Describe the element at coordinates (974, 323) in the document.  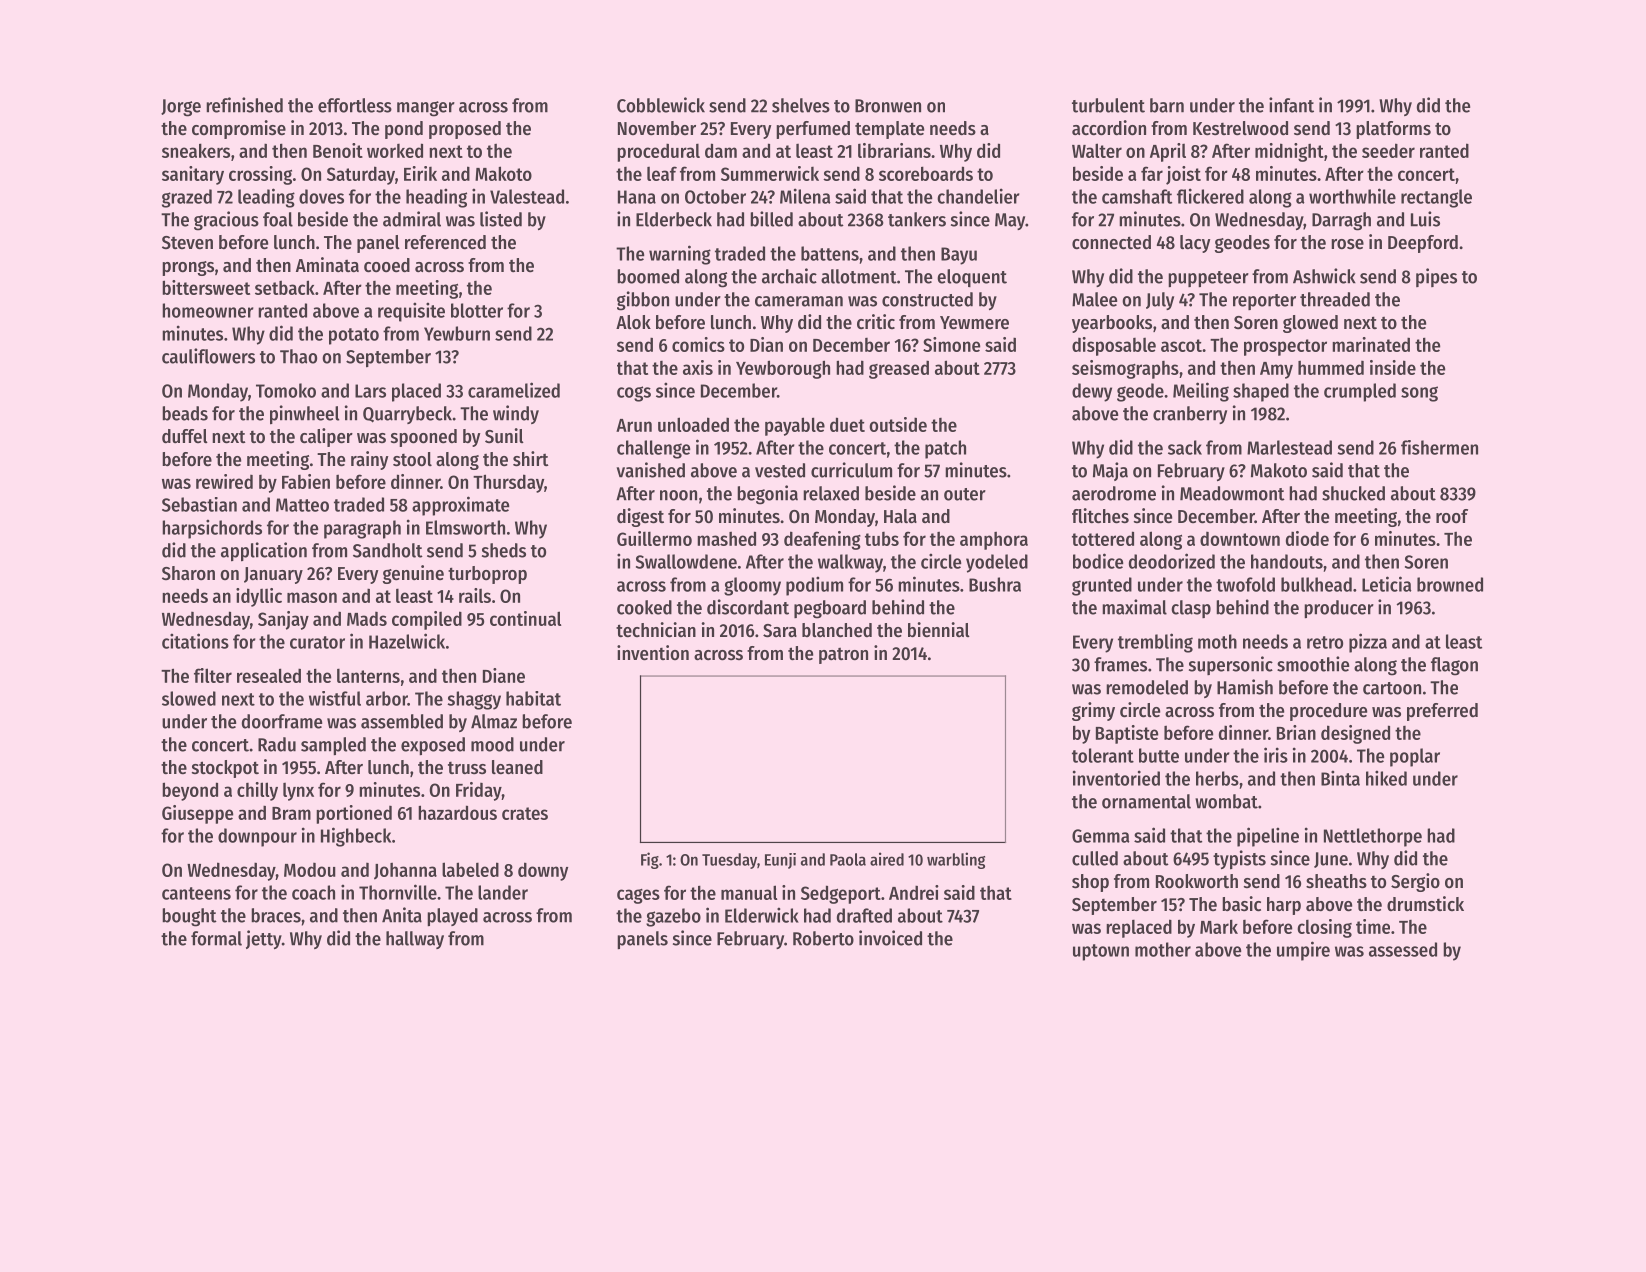
I see `Yewmere` at that location.
